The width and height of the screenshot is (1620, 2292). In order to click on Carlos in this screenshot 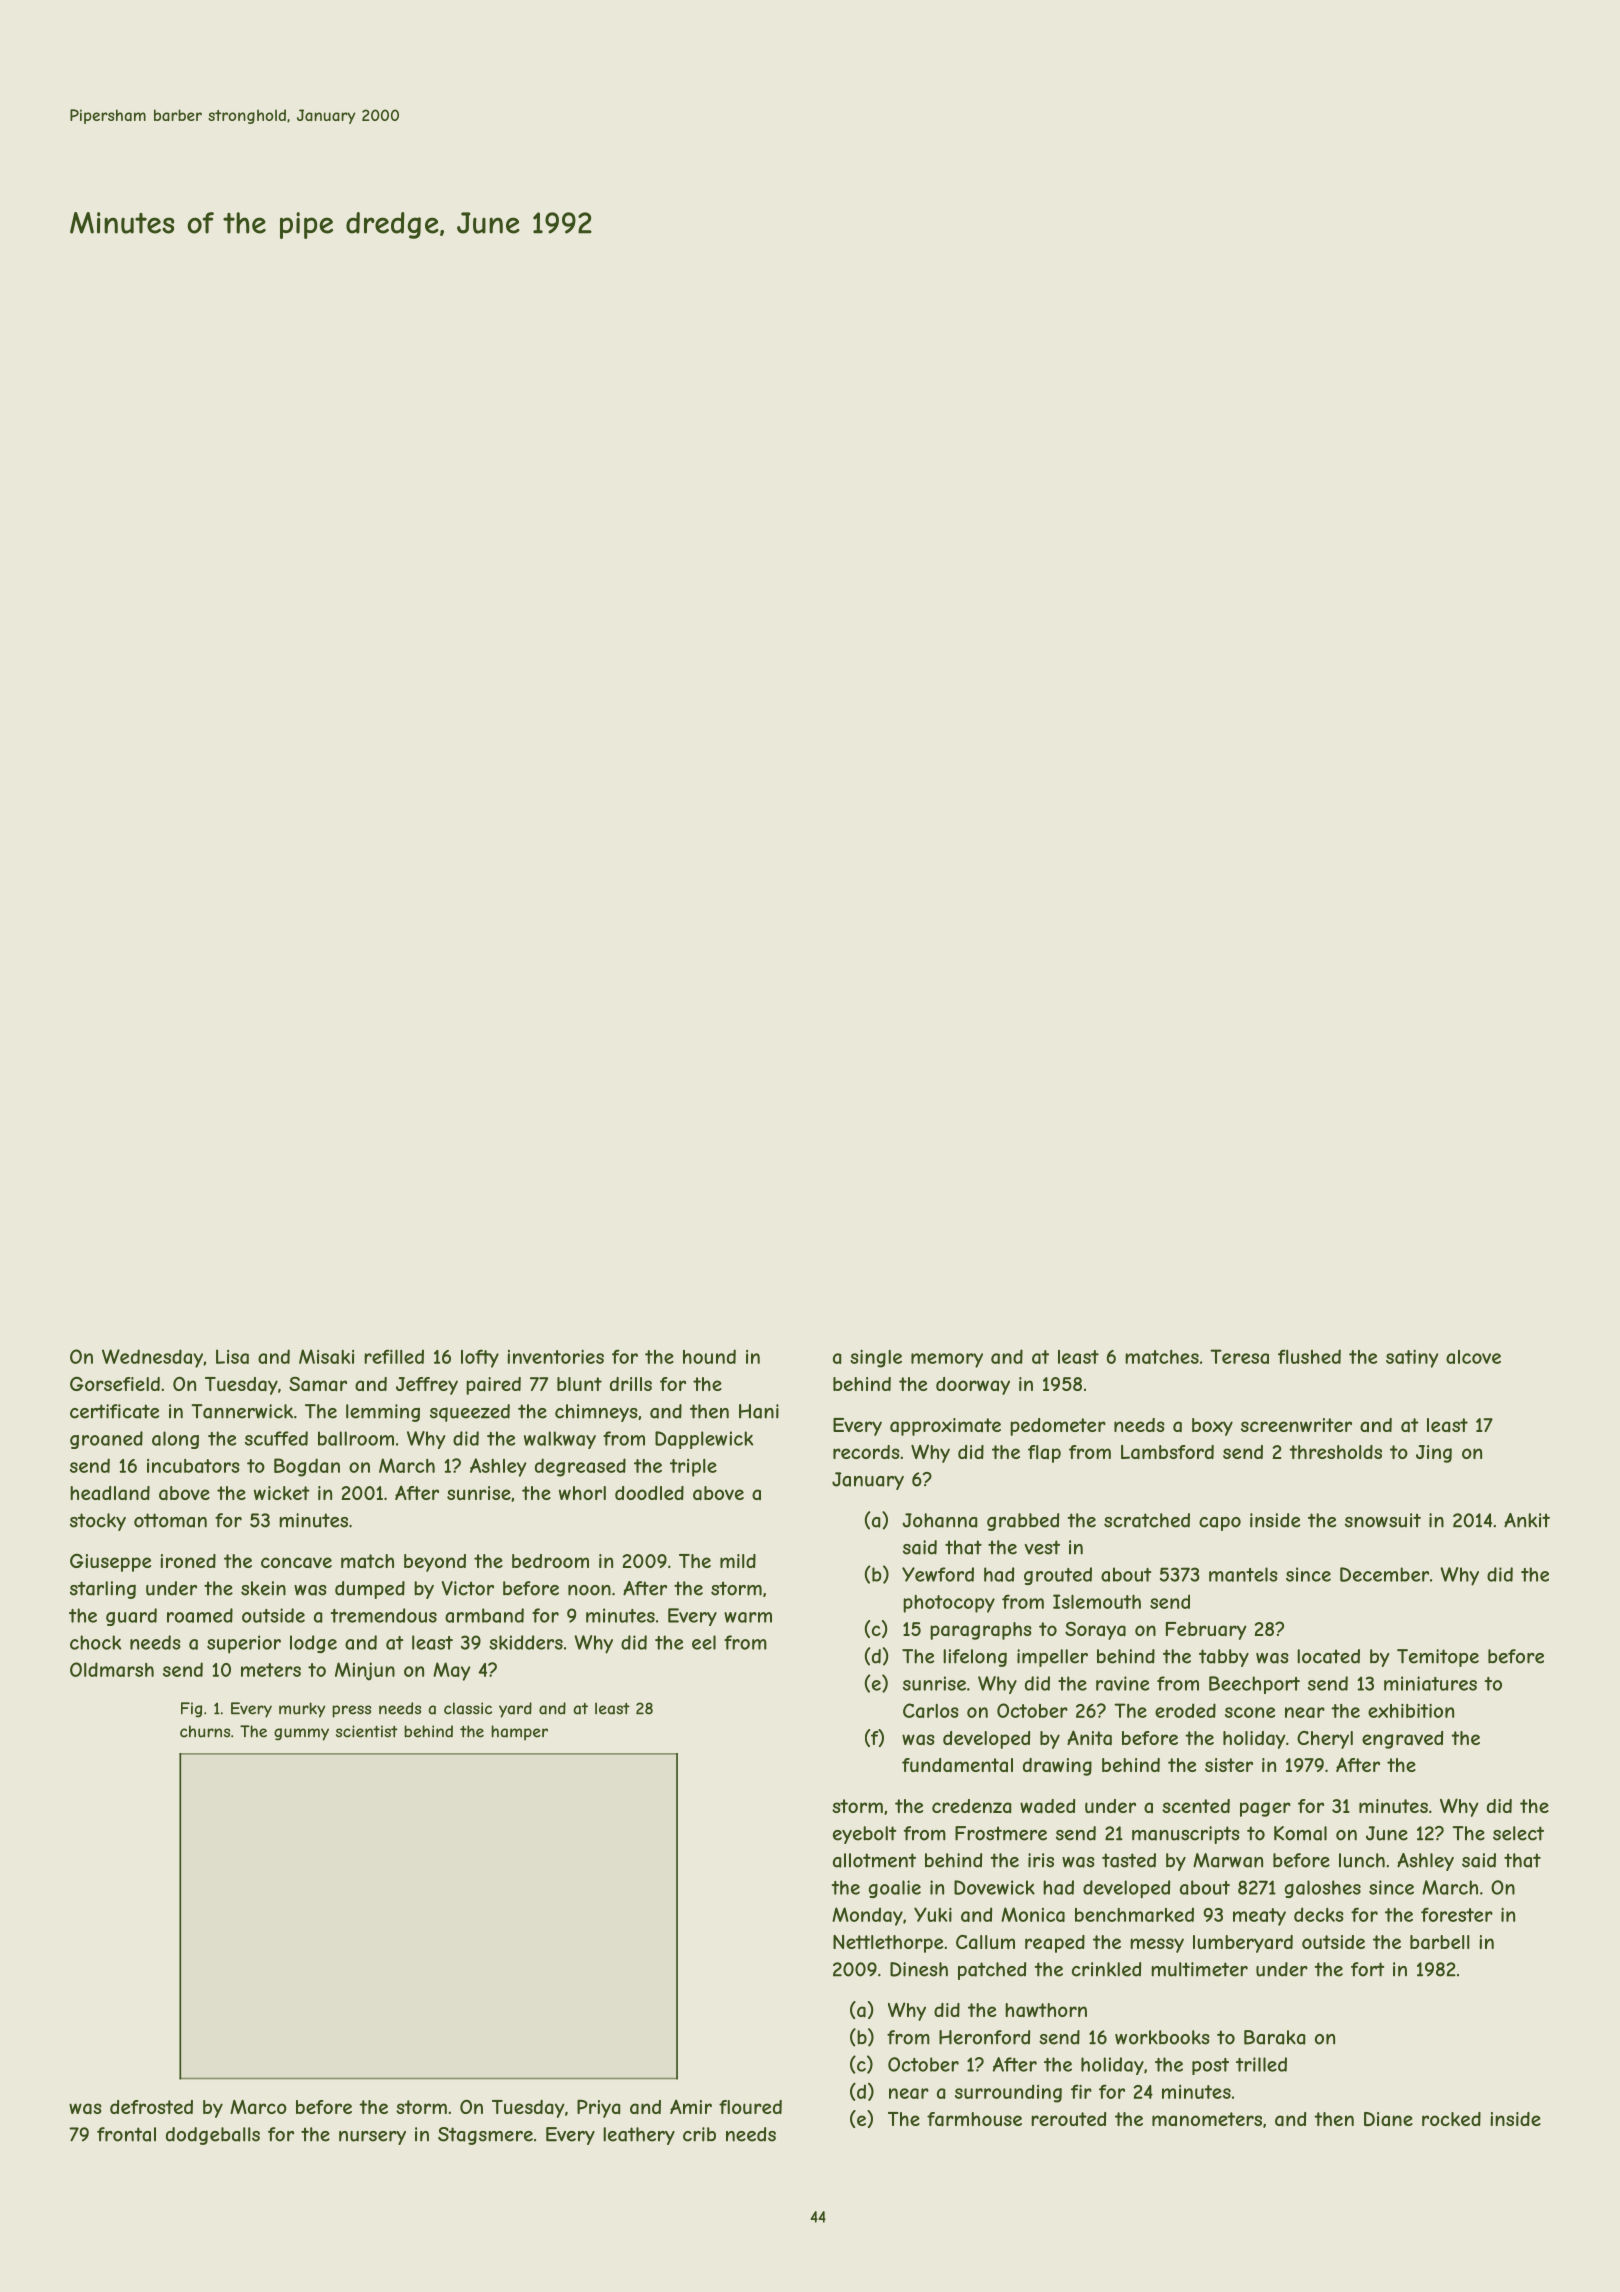, I will do `click(931, 1710)`.
